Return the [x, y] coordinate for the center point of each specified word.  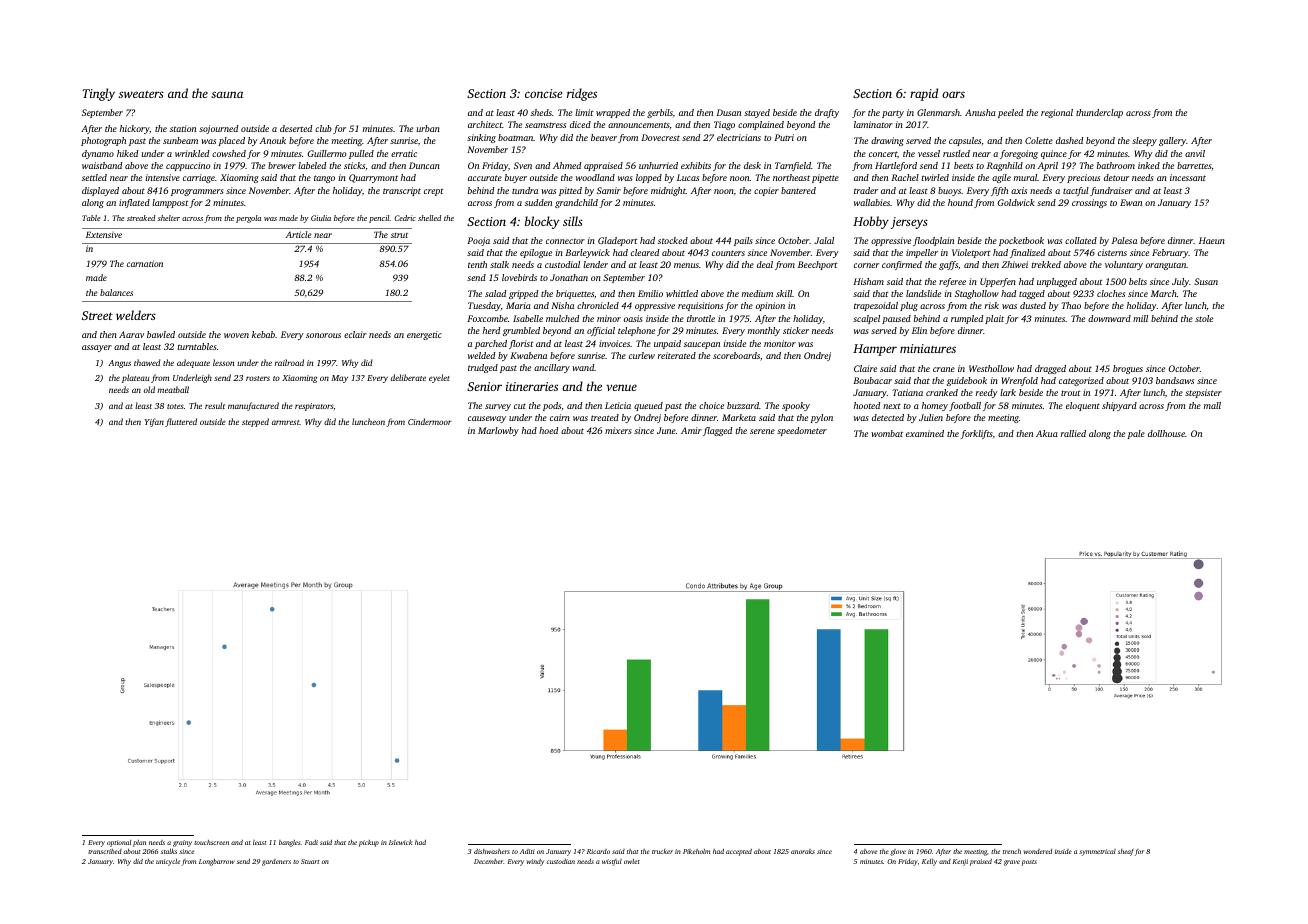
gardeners [276, 862]
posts [1029, 863]
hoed [548, 430]
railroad [289, 362]
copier [766, 191]
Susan [1206, 281]
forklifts [976, 434]
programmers [197, 192]
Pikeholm [696, 851]
